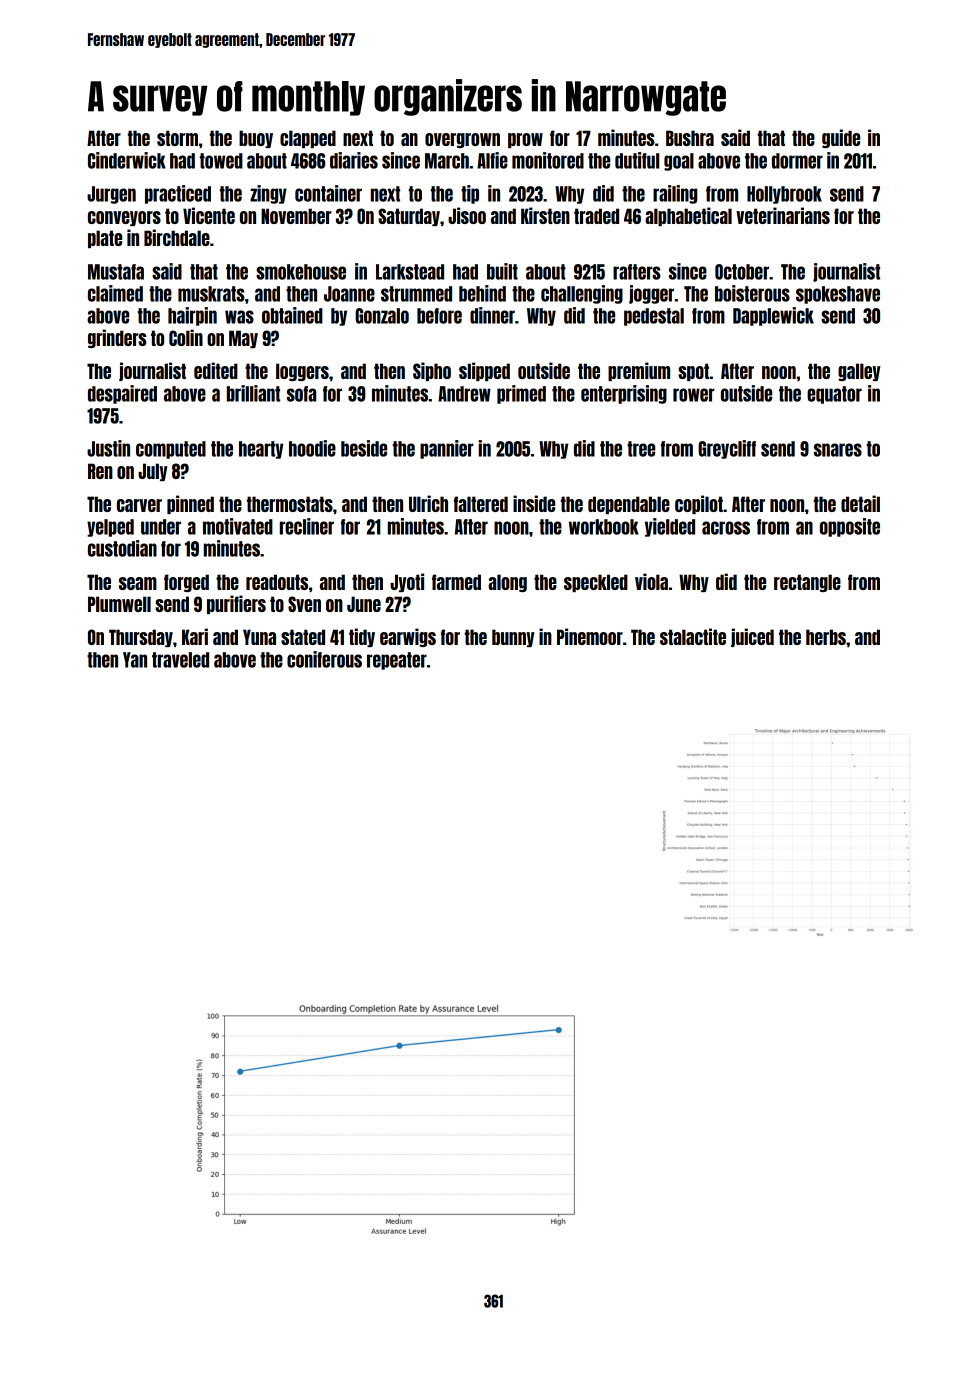  I want to click on Sven, so click(304, 604).
